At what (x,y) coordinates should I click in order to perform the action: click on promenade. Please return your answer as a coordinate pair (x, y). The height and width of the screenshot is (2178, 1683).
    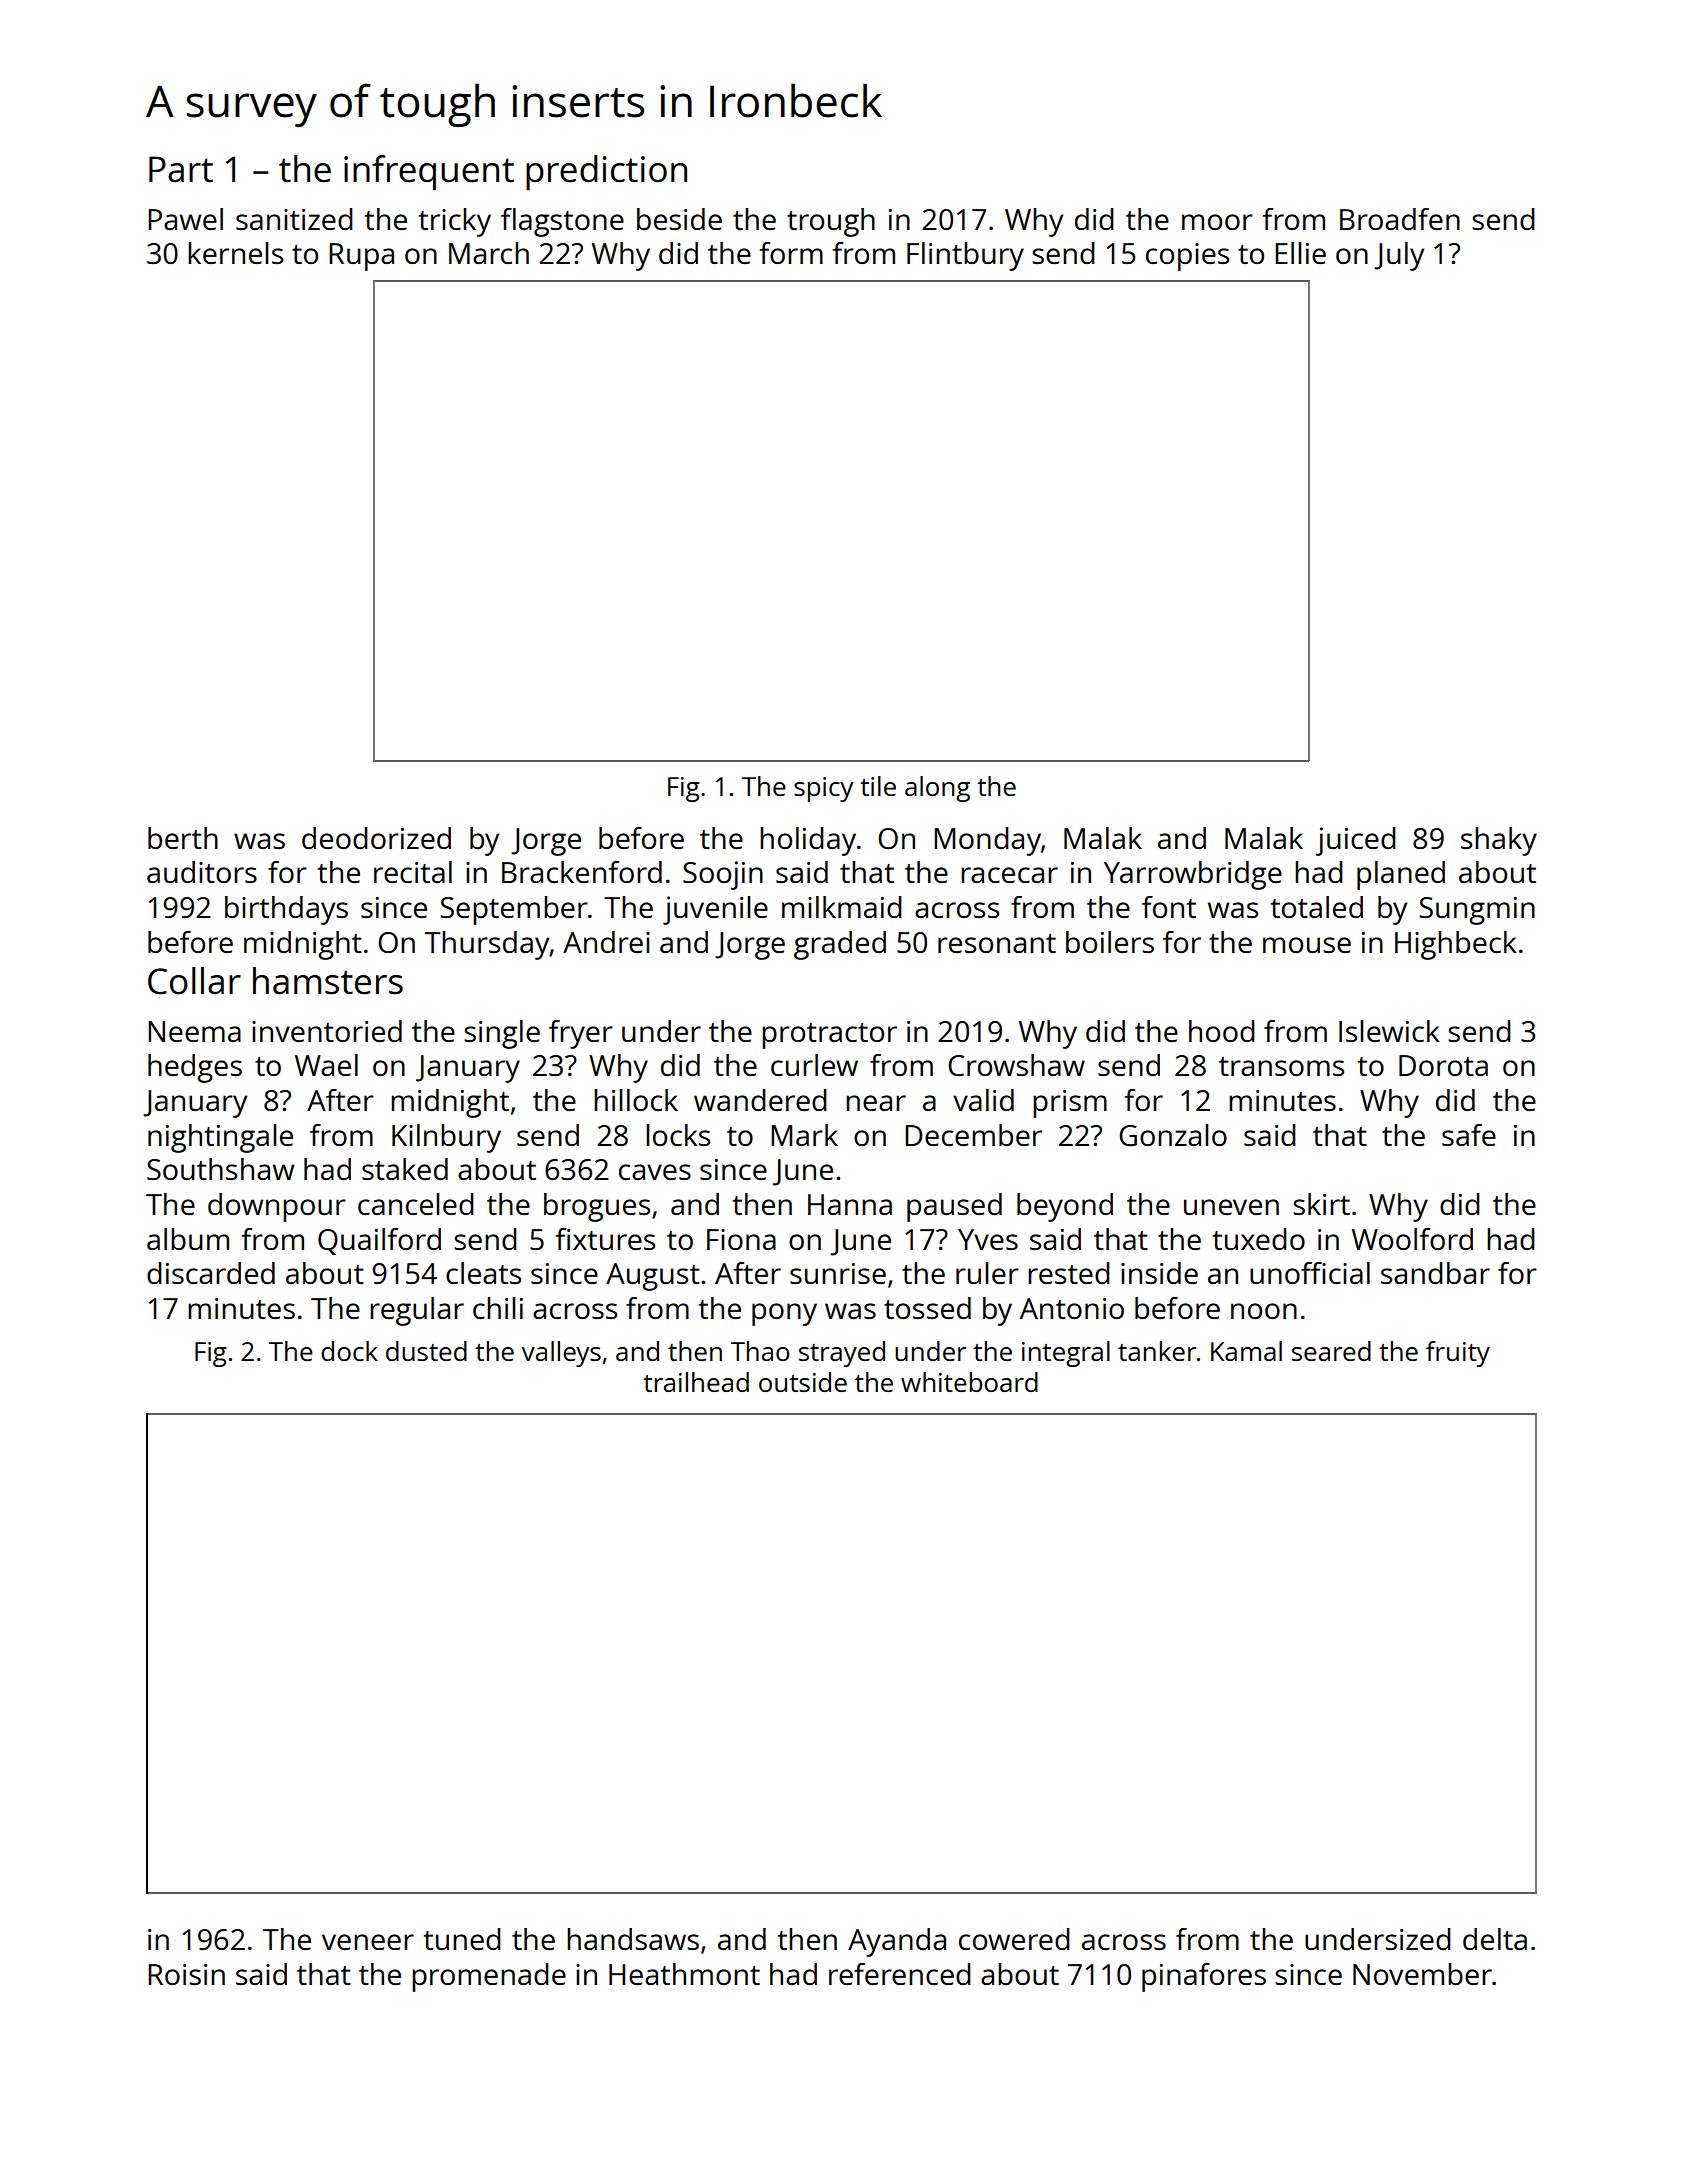
    Looking at the image, I should click on (489, 1977).
